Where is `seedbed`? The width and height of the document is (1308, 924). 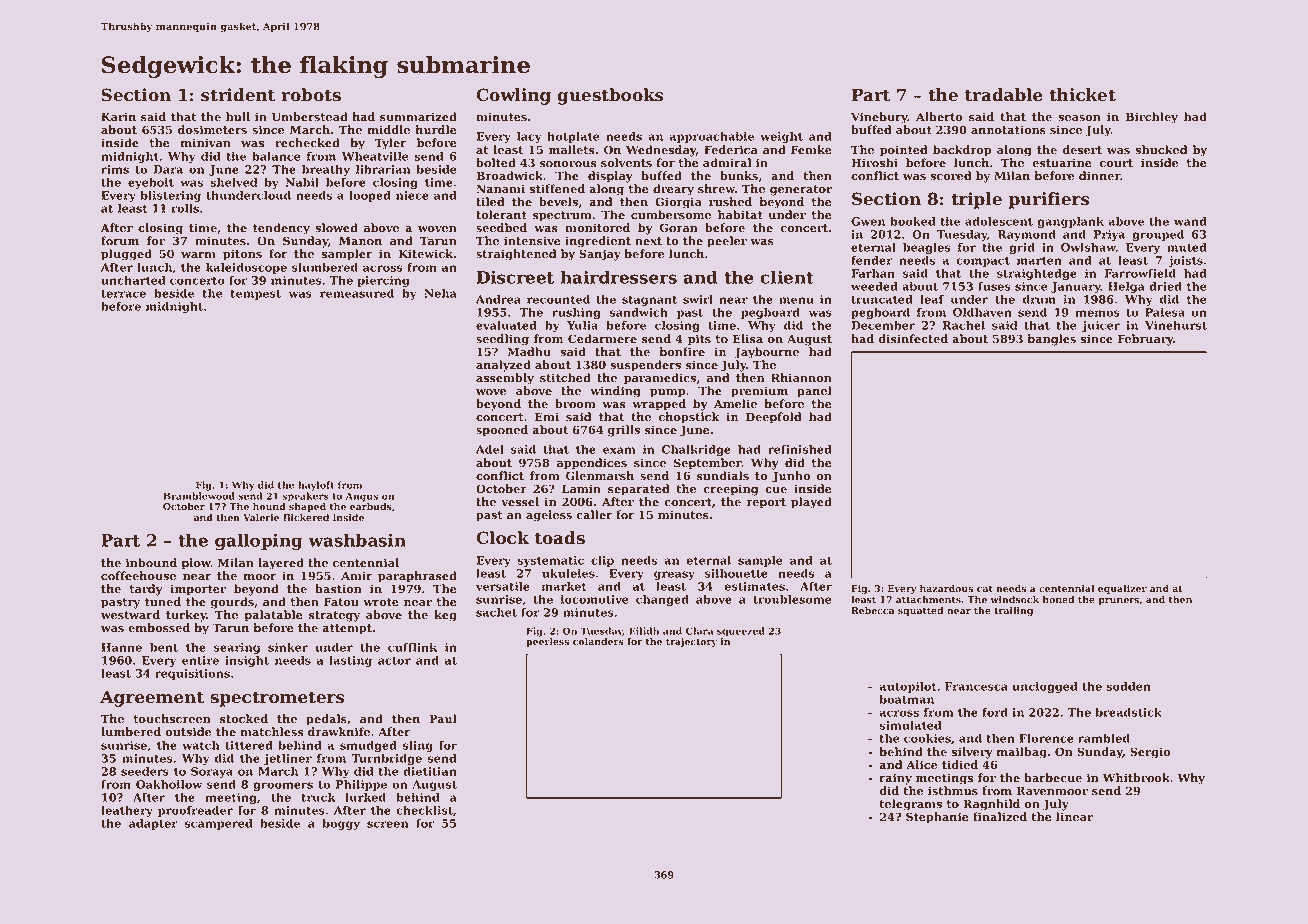 seedbed is located at coordinates (501, 228).
